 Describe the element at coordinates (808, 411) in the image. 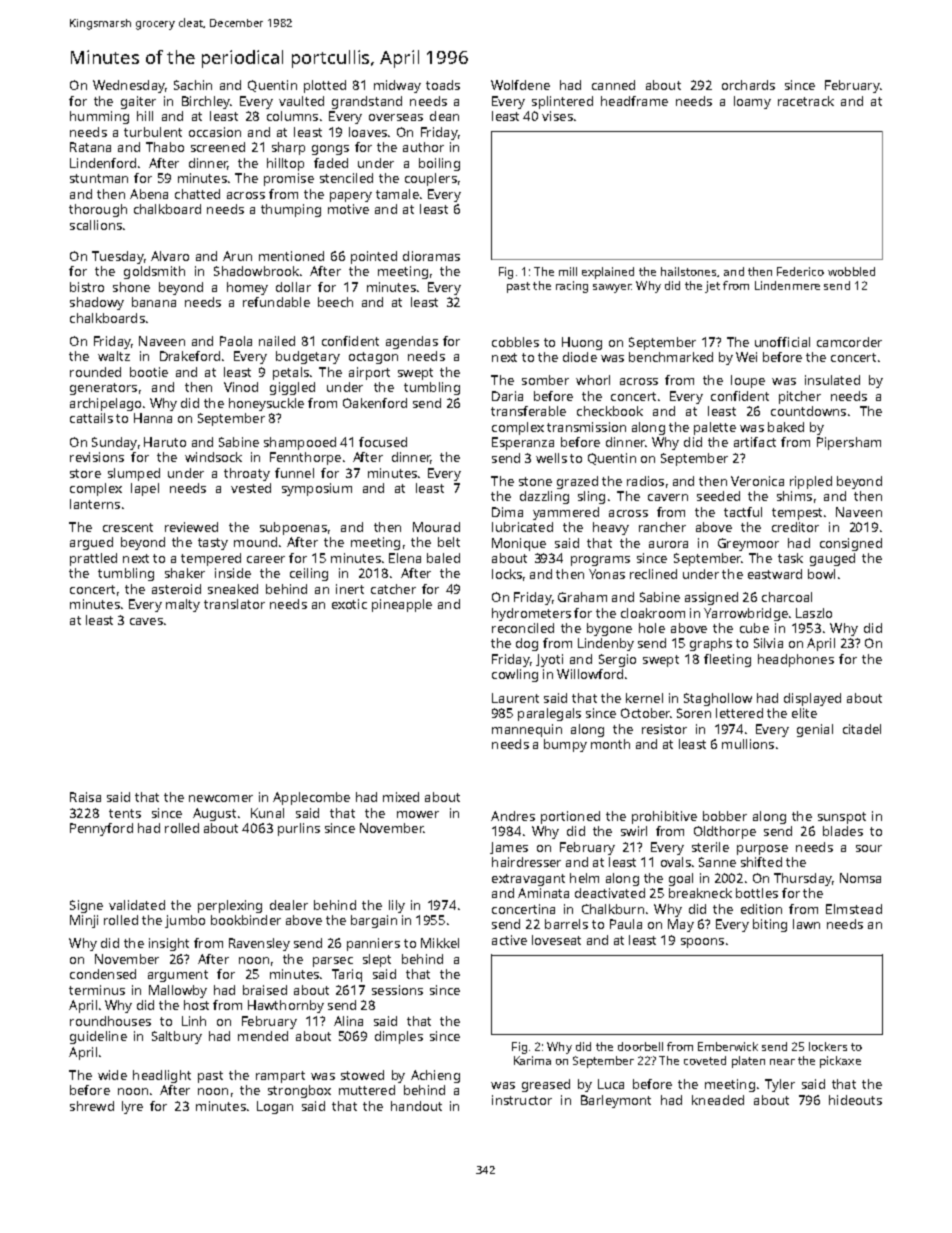

I see `countdowns` at that location.
